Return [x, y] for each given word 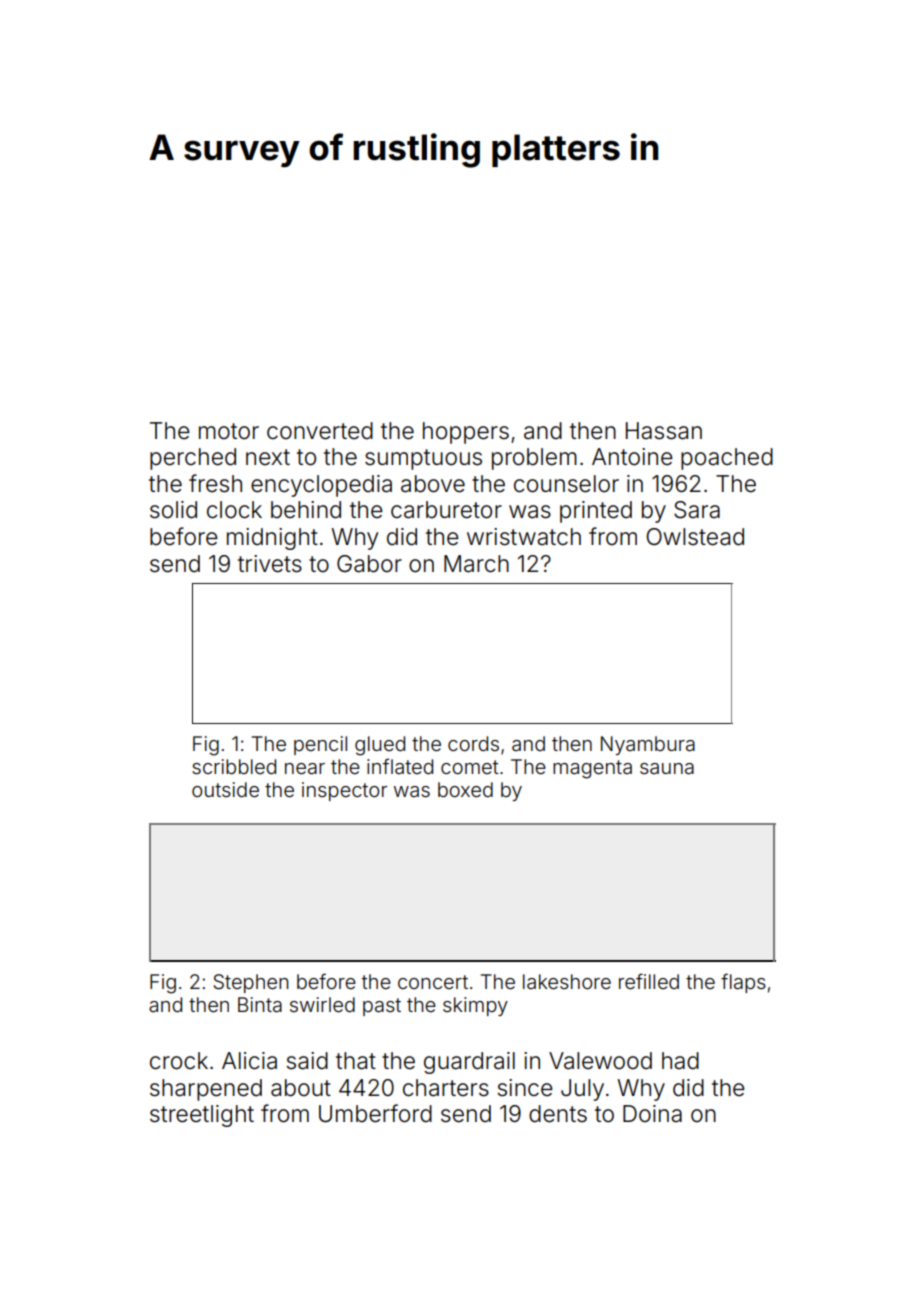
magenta [592, 769]
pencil [320, 745]
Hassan [664, 431]
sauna [667, 768]
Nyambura [648, 745]
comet [469, 767]
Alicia [249, 1061]
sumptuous [423, 459]
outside [225, 789]
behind [306, 510]
